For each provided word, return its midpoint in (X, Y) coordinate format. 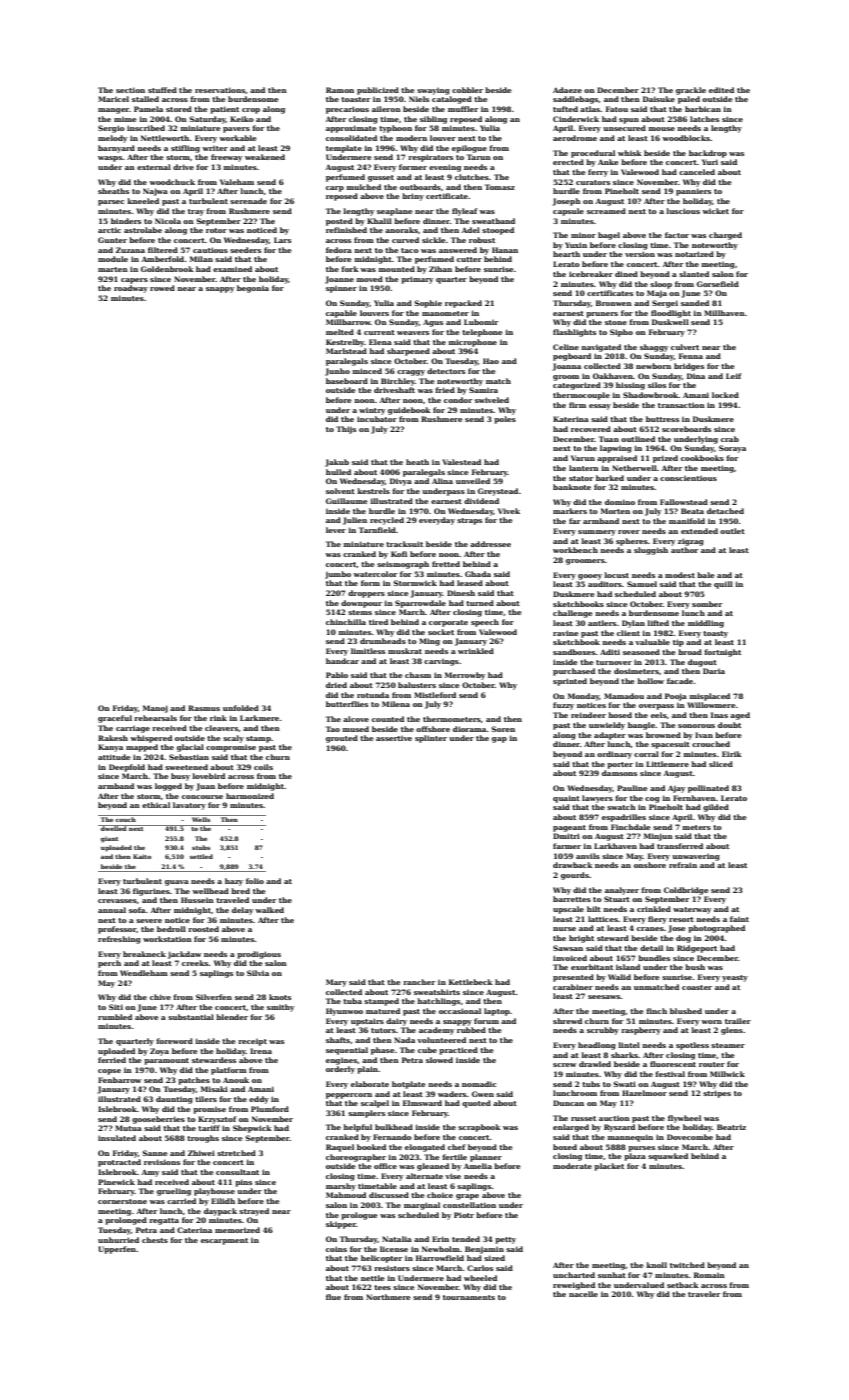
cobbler (467, 90)
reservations (220, 90)
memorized (237, 1230)
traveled (232, 900)
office (385, 1166)
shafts (338, 1040)
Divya (401, 482)
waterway (692, 910)
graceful (115, 719)
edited (721, 90)
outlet (732, 531)
